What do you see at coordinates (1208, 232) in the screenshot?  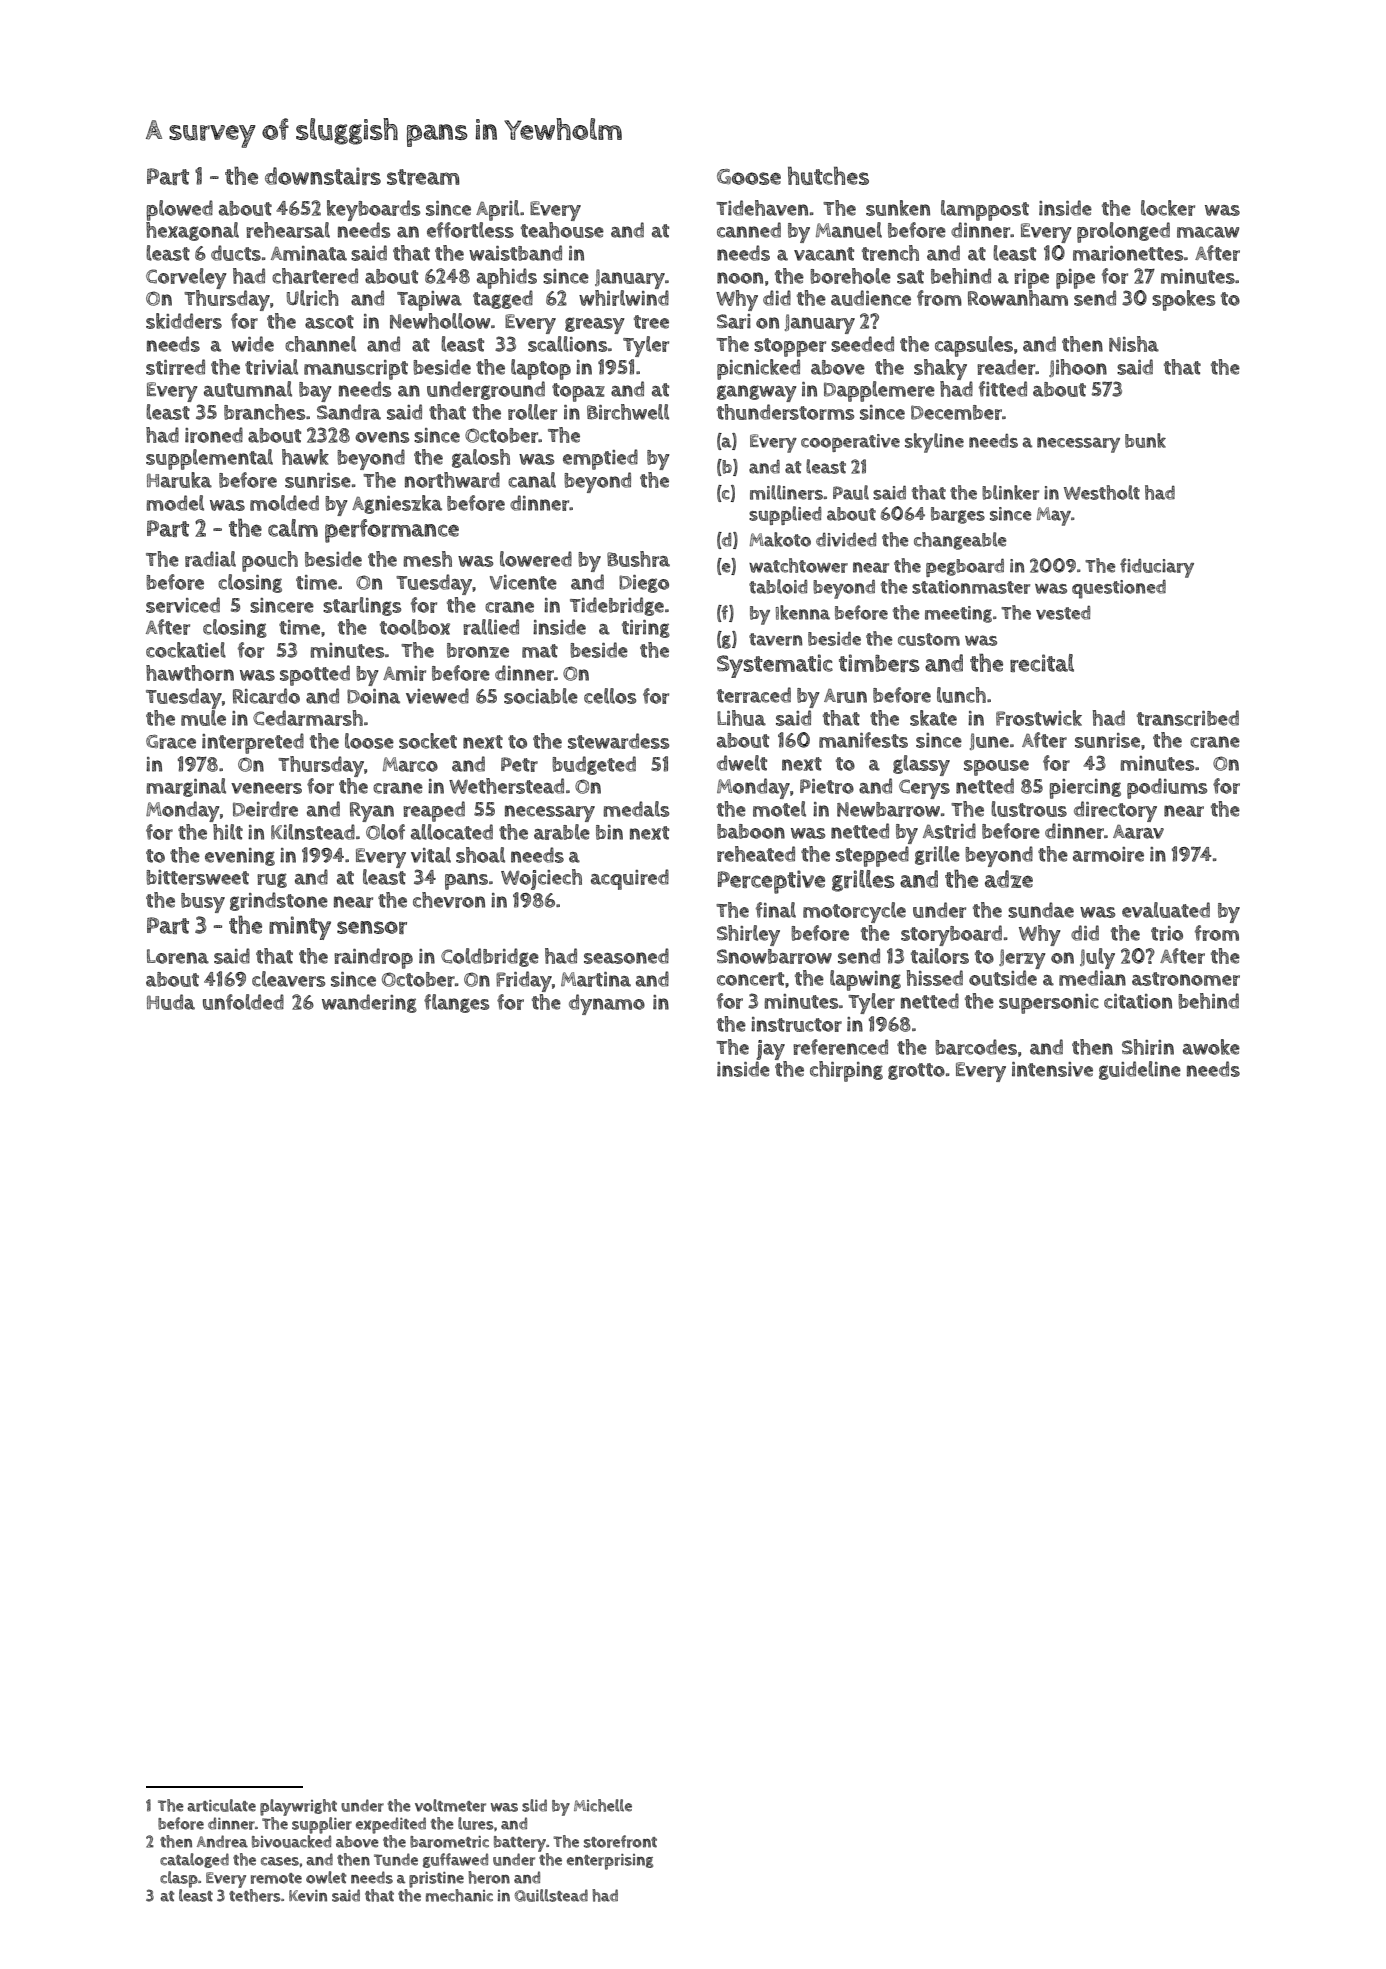 I see `macaw` at bounding box center [1208, 232].
